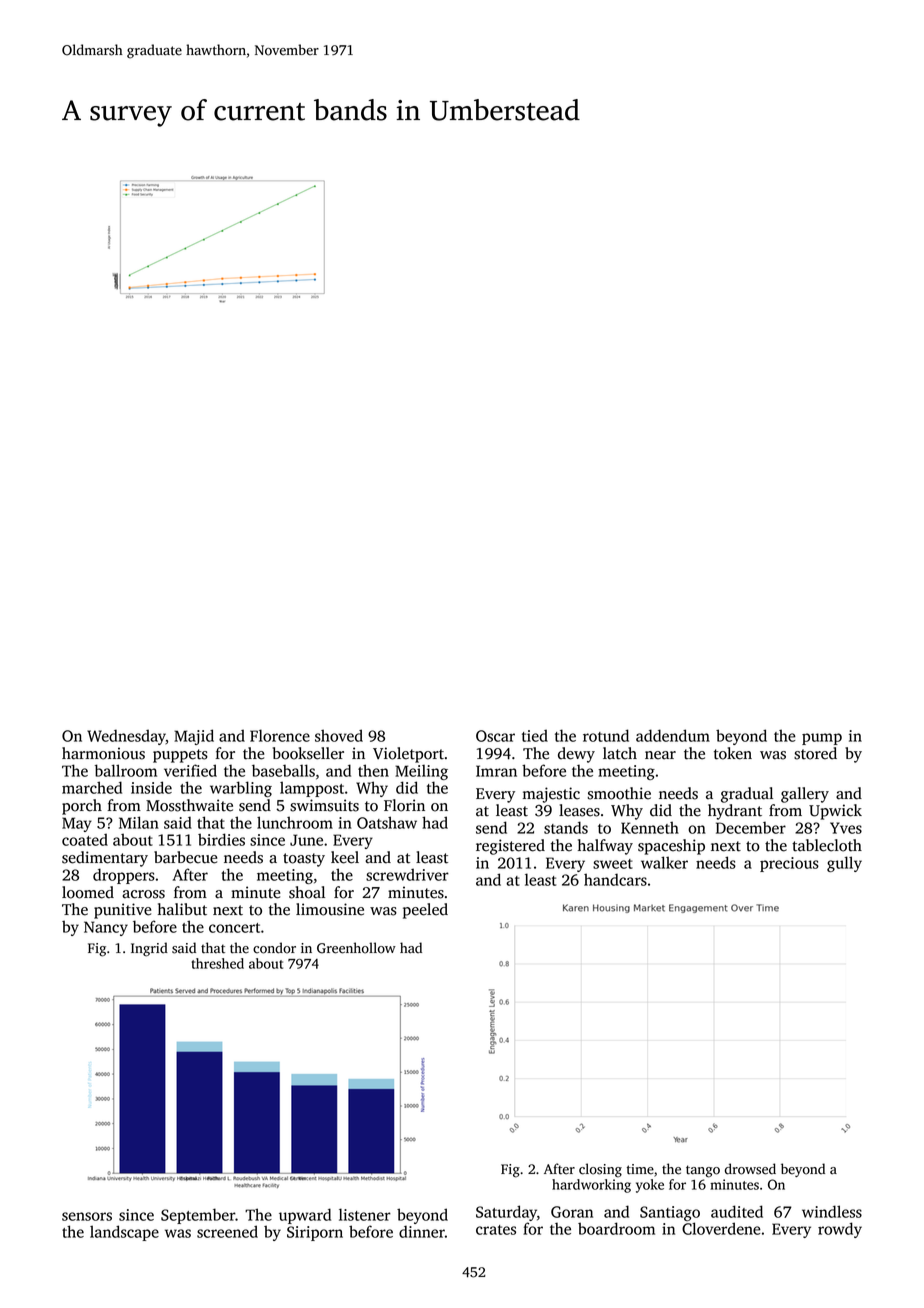 The image size is (924, 1308). What do you see at coordinates (227, 1231) in the screenshot?
I see `screened` at bounding box center [227, 1231].
